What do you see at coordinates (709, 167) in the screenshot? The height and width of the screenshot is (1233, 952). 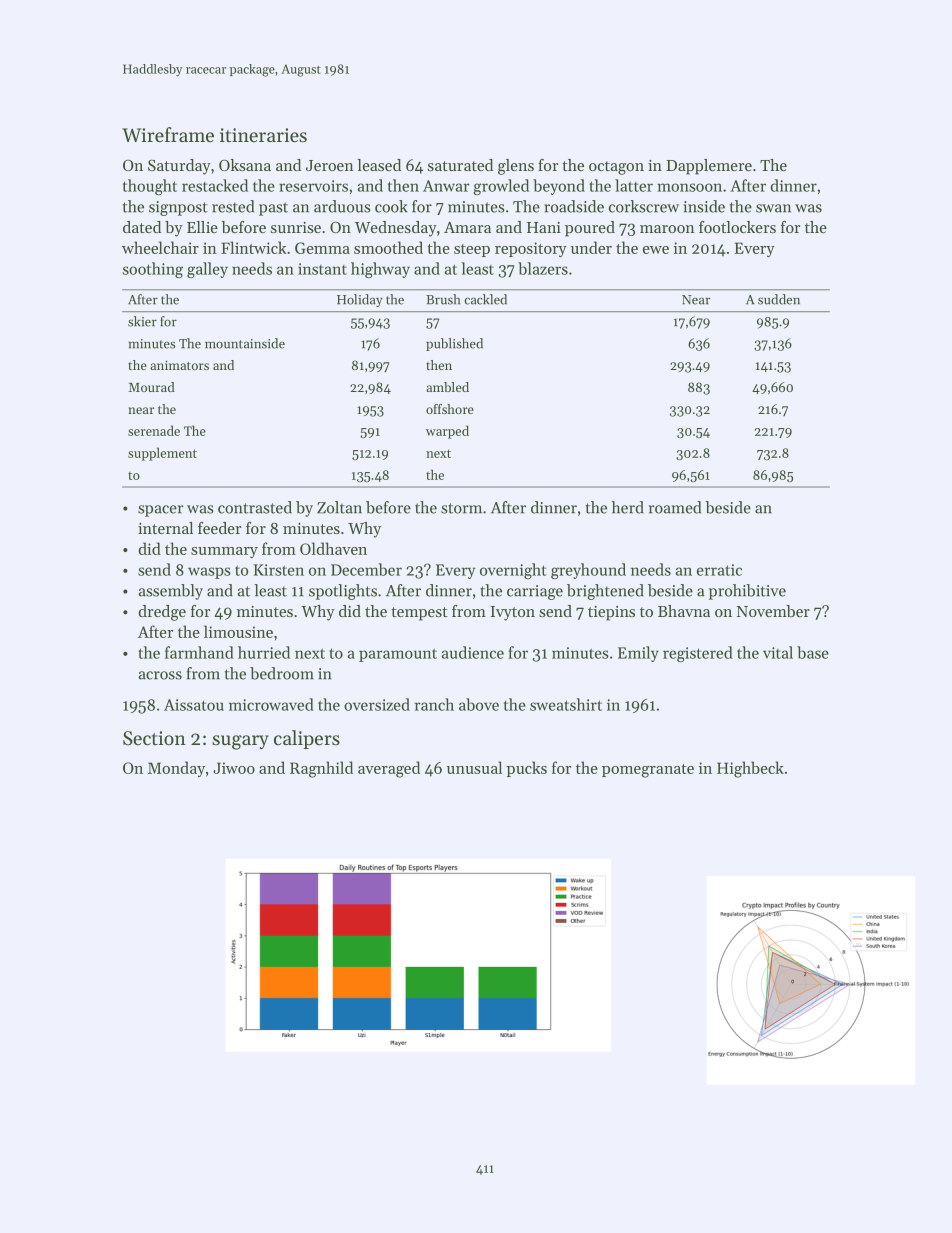 I see `Dapplemere` at bounding box center [709, 167].
